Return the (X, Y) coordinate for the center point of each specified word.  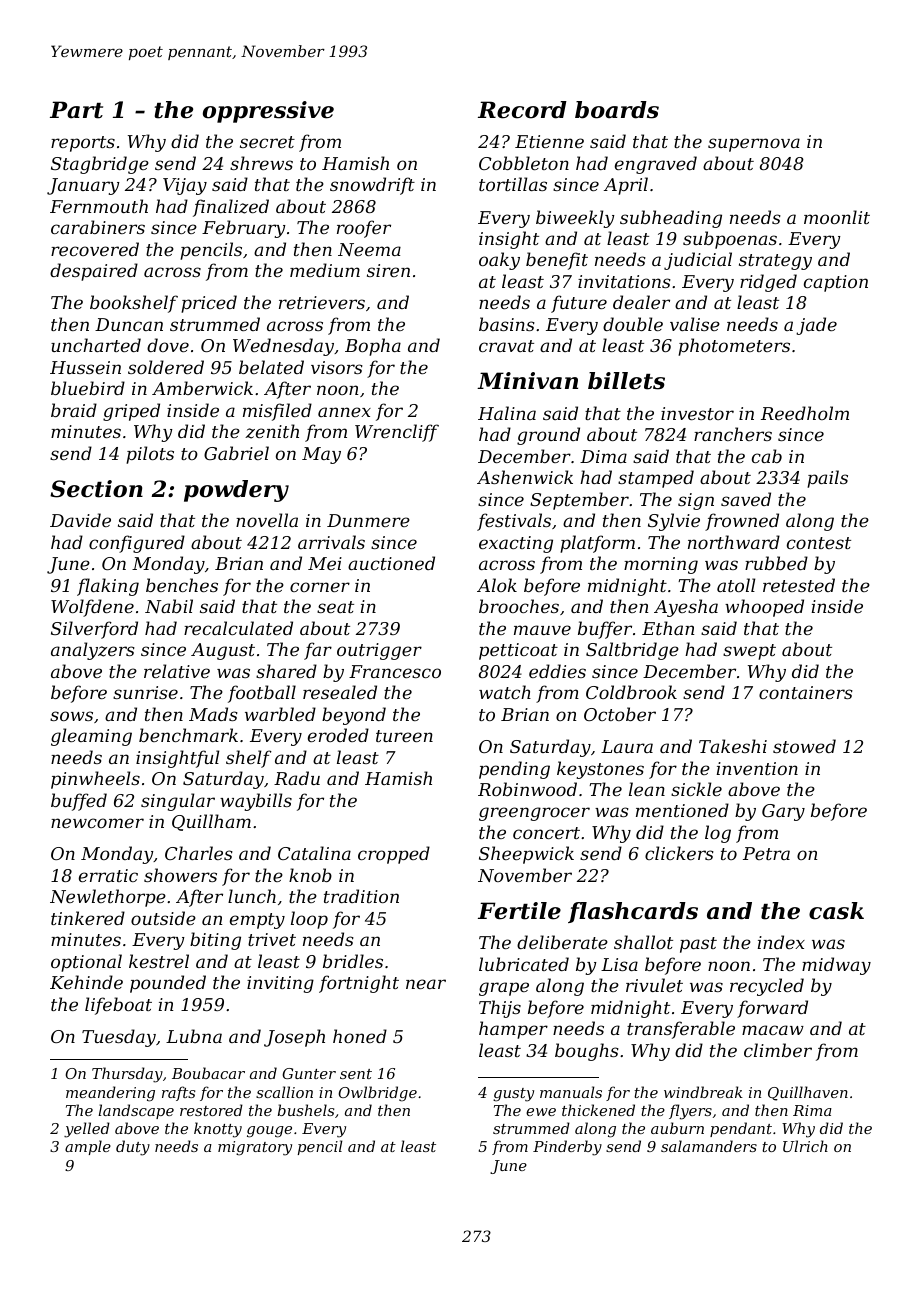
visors (337, 367)
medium (325, 270)
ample (88, 1147)
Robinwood (527, 789)
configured (137, 544)
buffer (605, 630)
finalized (231, 208)
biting (215, 941)
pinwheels (95, 780)
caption (836, 283)
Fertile (519, 911)
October (620, 714)
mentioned (682, 810)
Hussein (85, 367)
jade (816, 326)
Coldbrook (631, 692)
